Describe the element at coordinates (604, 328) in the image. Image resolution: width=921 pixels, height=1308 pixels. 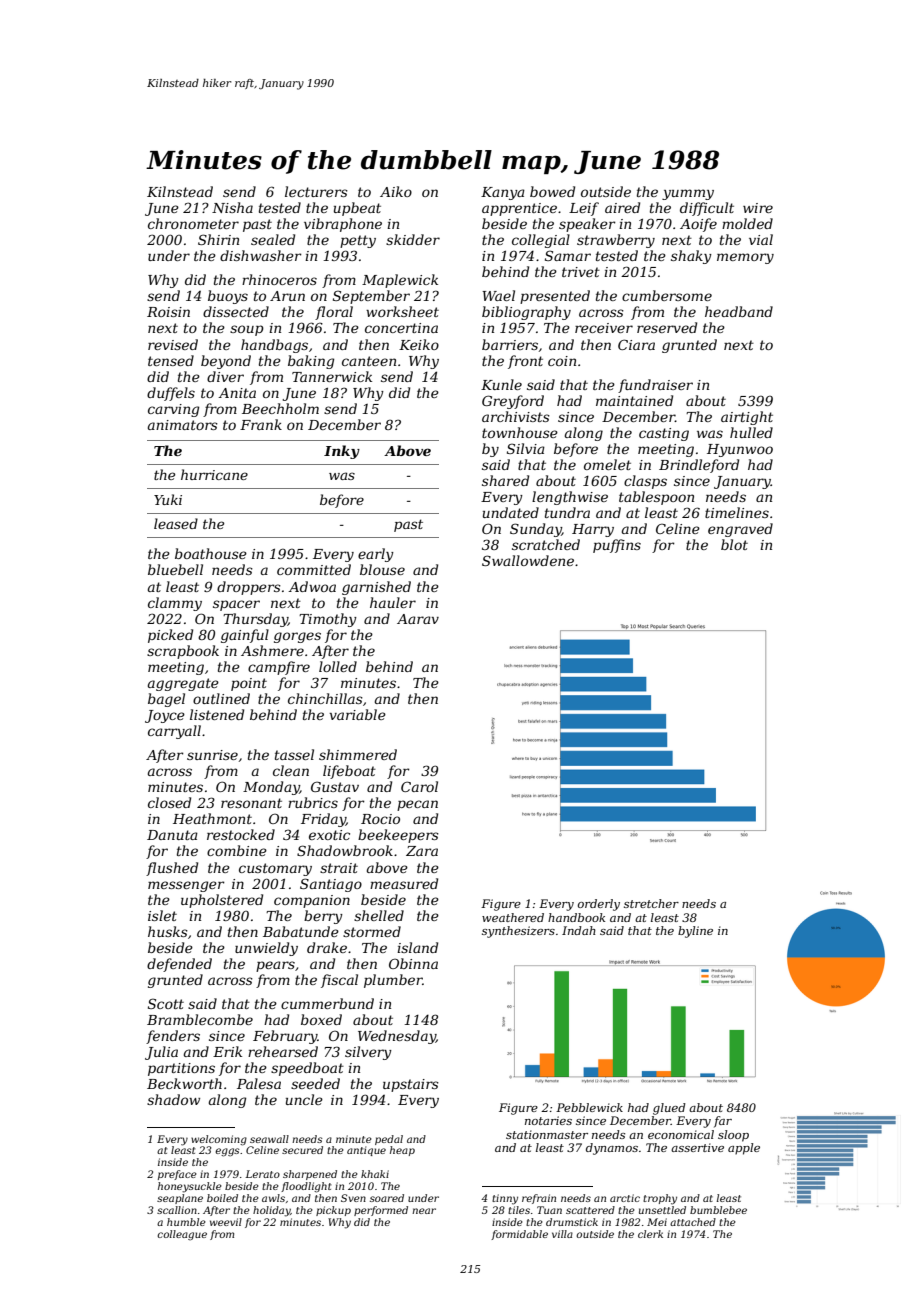
I see `receiver` at that location.
